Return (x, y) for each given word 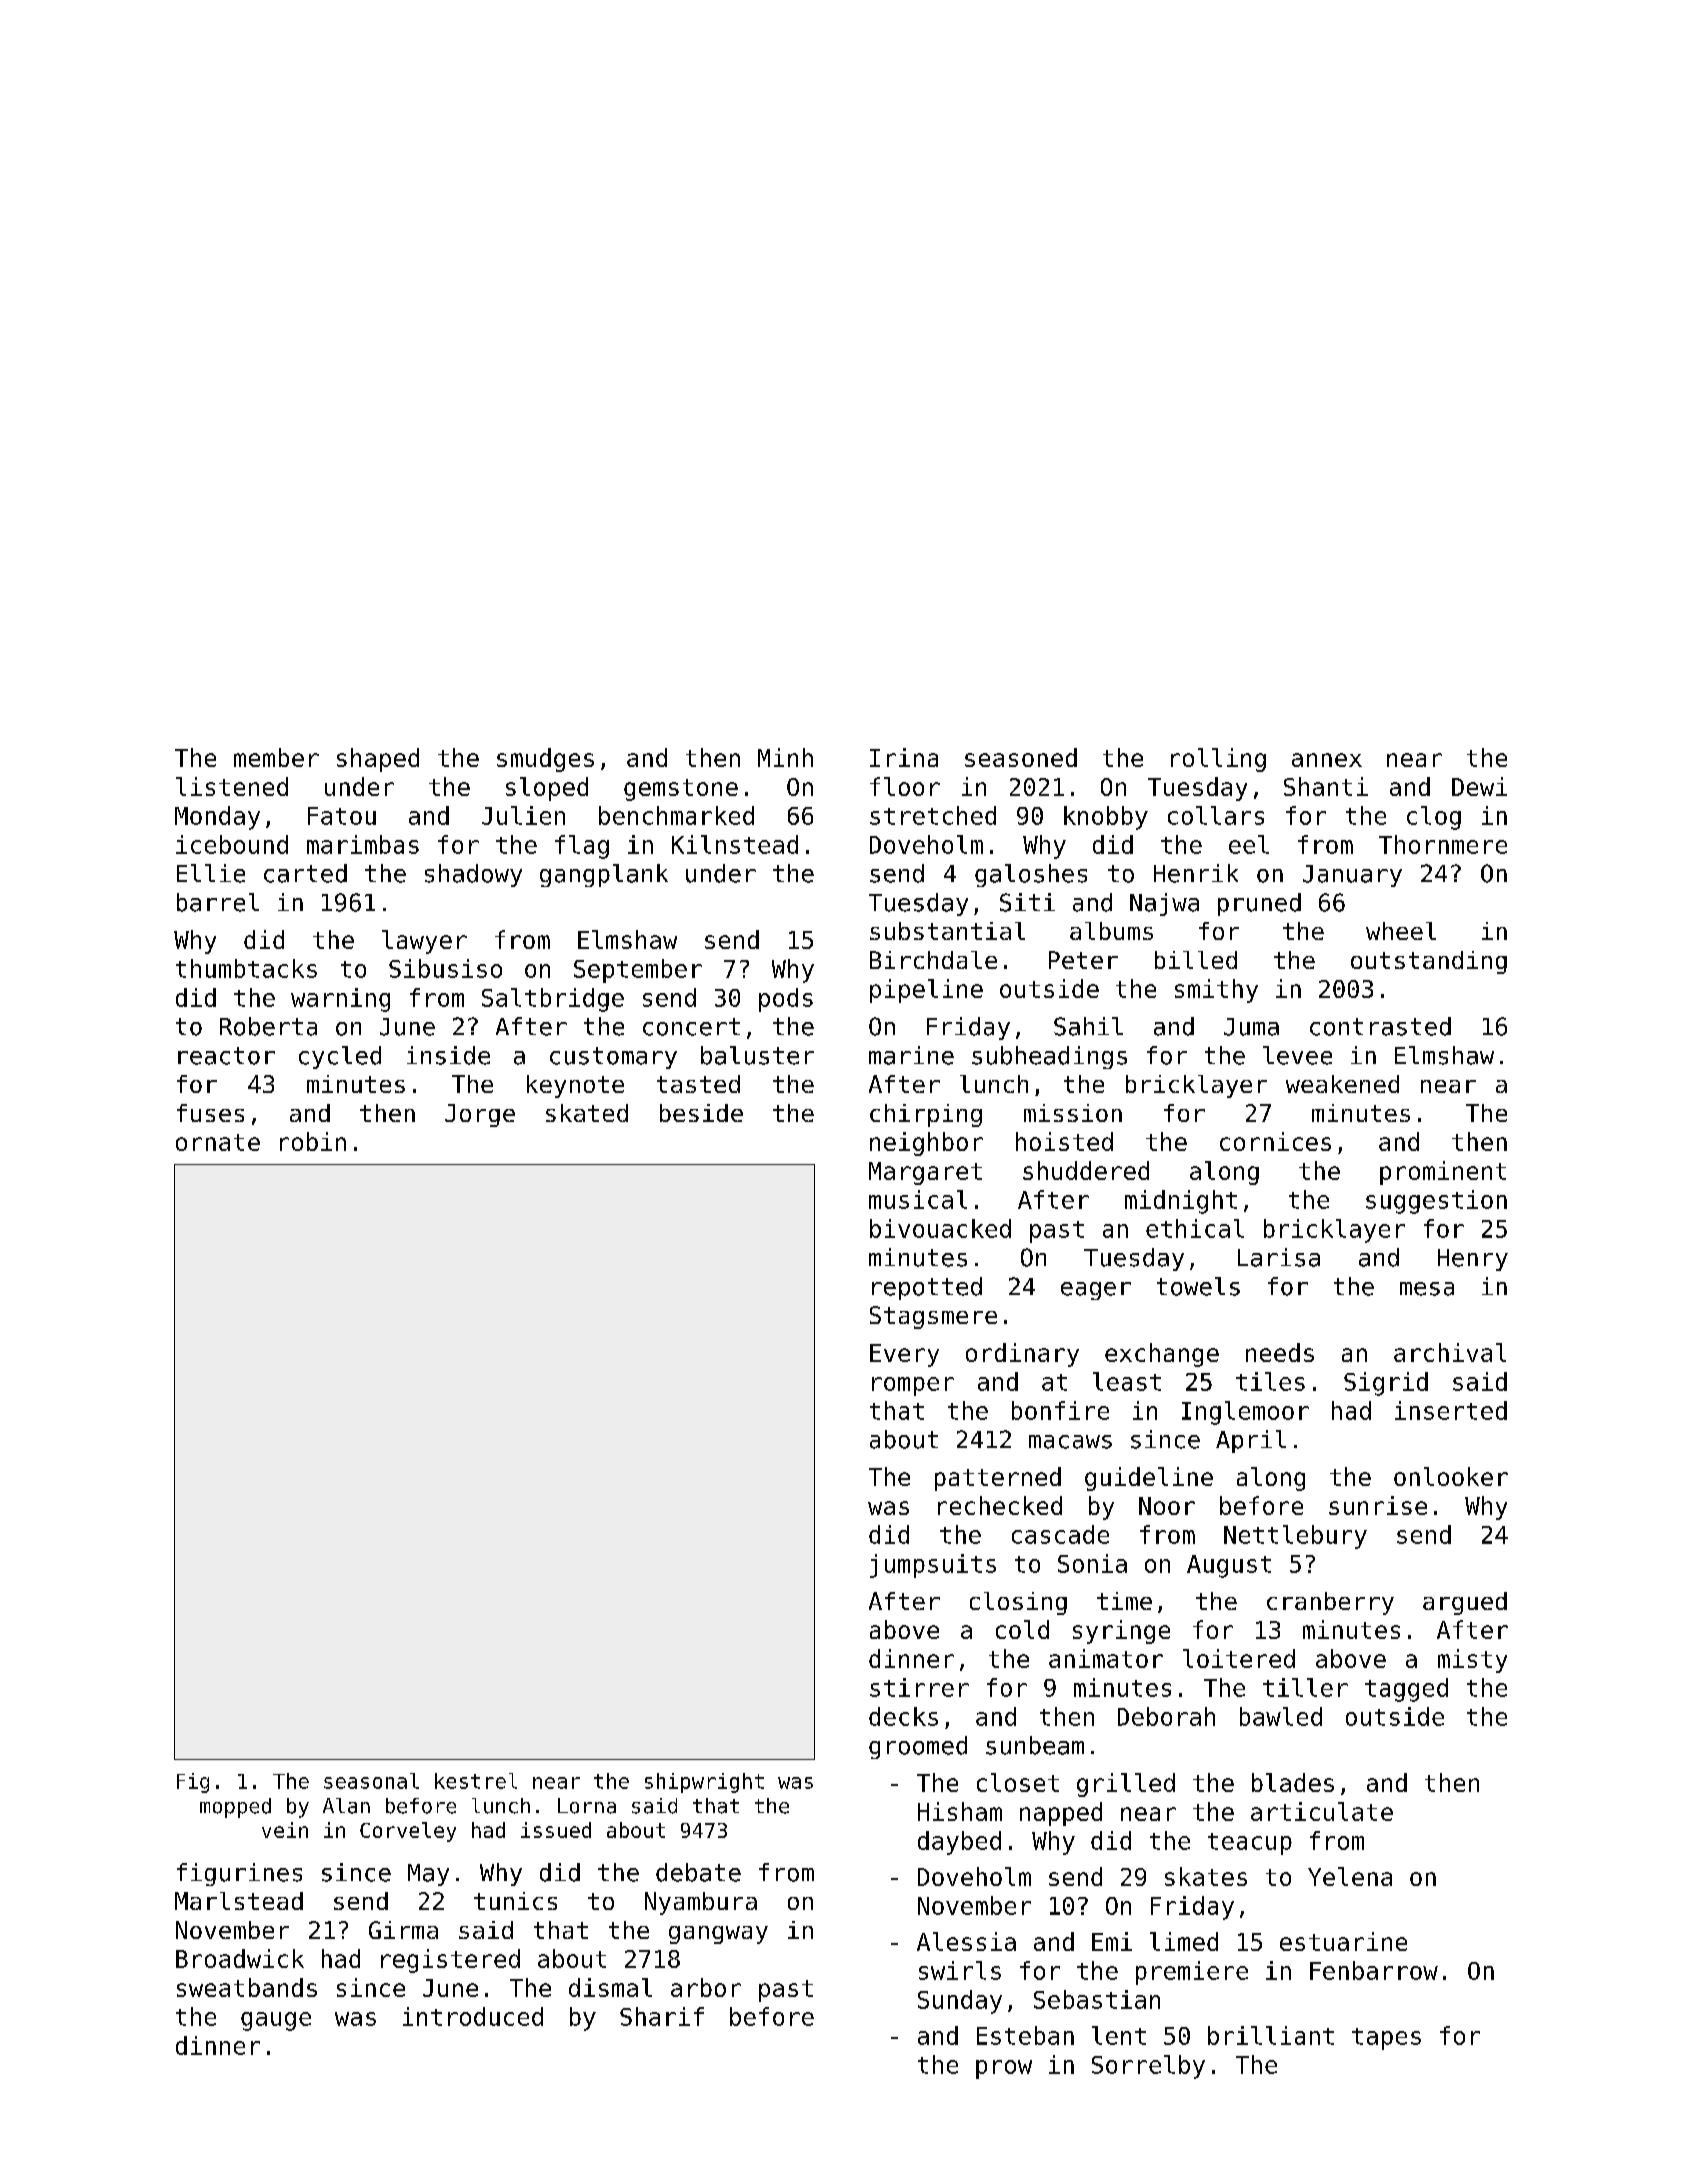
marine (911, 1055)
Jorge (480, 1115)
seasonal (371, 1781)
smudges (545, 760)
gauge (276, 2021)
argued (1465, 1603)
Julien (523, 815)
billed (1196, 960)
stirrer (919, 1687)
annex (1327, 760)
